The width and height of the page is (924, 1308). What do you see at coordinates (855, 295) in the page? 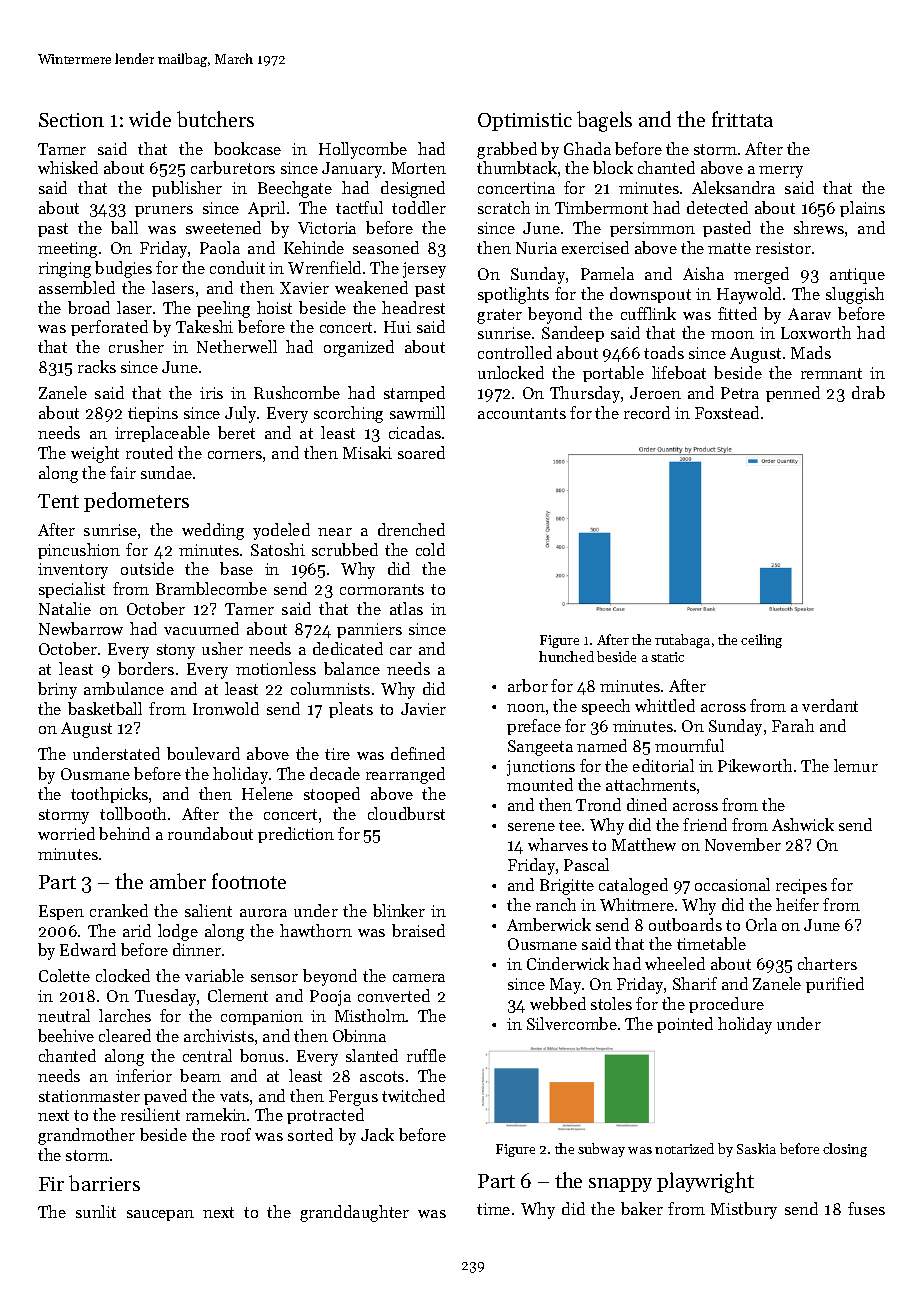
I see `sluggish` at bounding box center [855, 295].
